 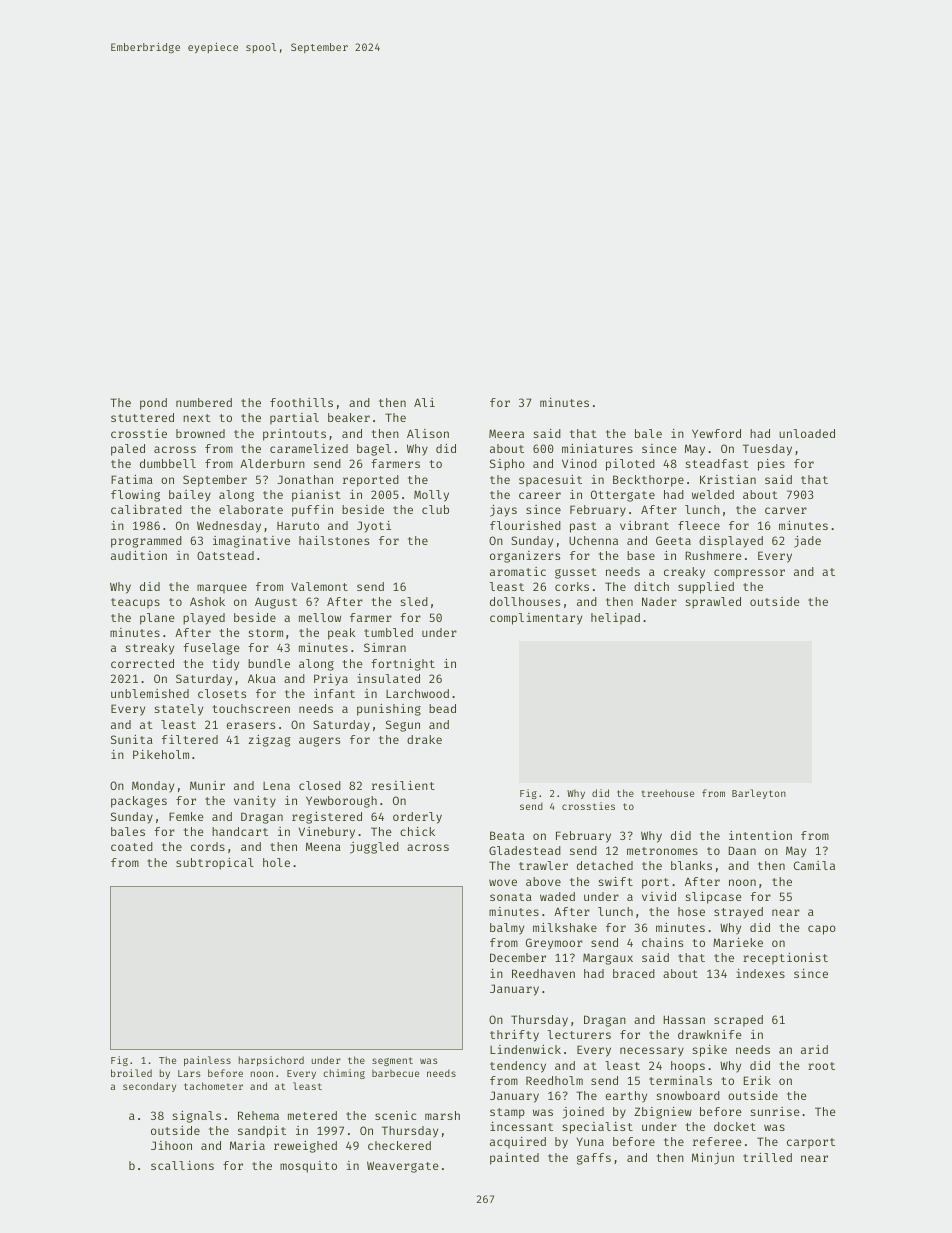 What do you see at coordinates (240, 831) in the screenshot?
I see `handcart` at bounding box center [240, 831].
